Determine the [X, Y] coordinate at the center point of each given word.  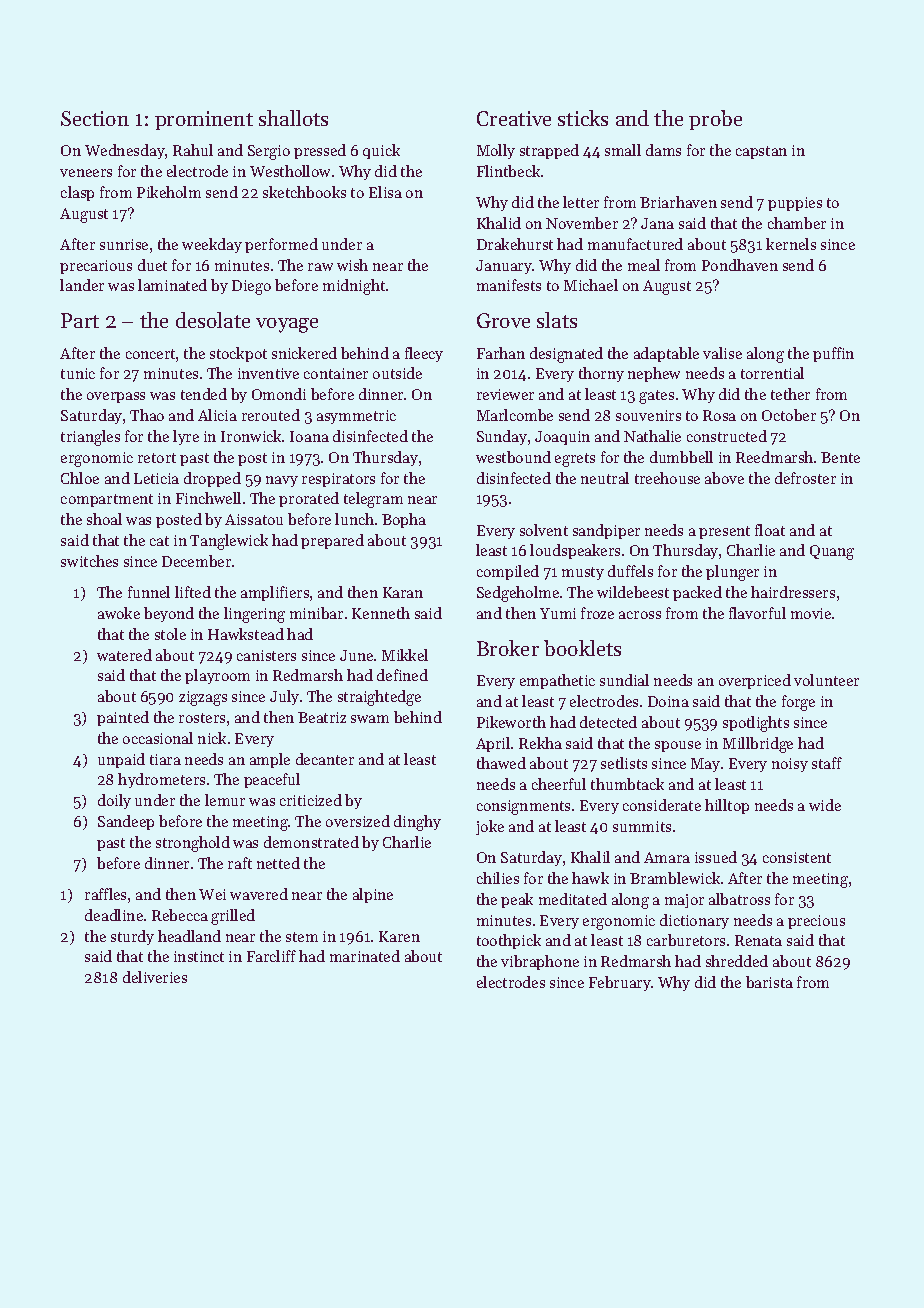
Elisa [385, 192]
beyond [169, 614]
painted [123, 718]
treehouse [667, 478]
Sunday [502, 437]
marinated [365, 956]
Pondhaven [740, 265]
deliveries [155, 977]
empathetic [557, 681]
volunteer [826, 680]
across [640, 615]
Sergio [269, 152]
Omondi [279, 394]
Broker [508, 648]
